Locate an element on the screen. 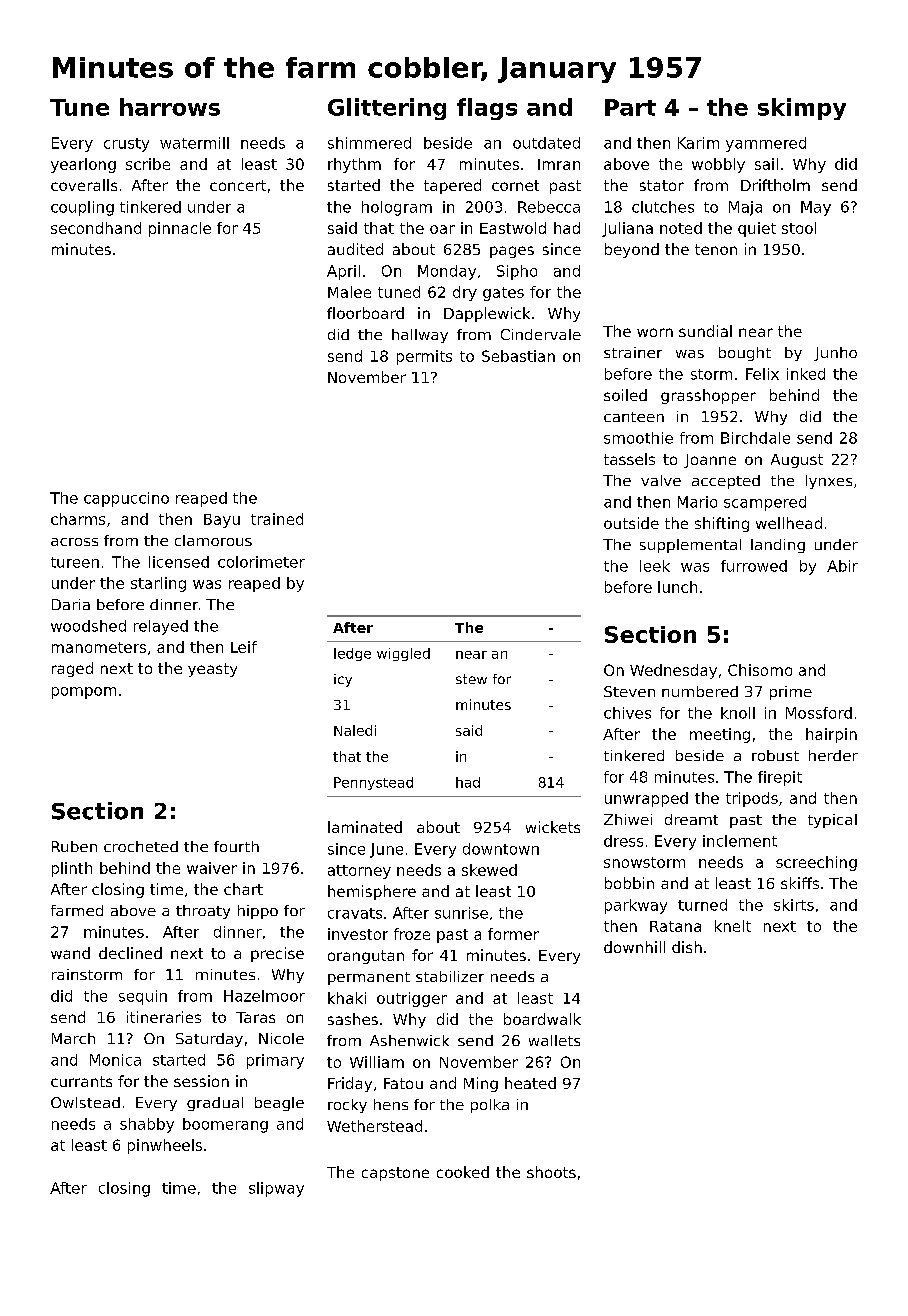 The height and width of the screenshot is (1316, 908). Ruben is located at coordinates (74, 846).
